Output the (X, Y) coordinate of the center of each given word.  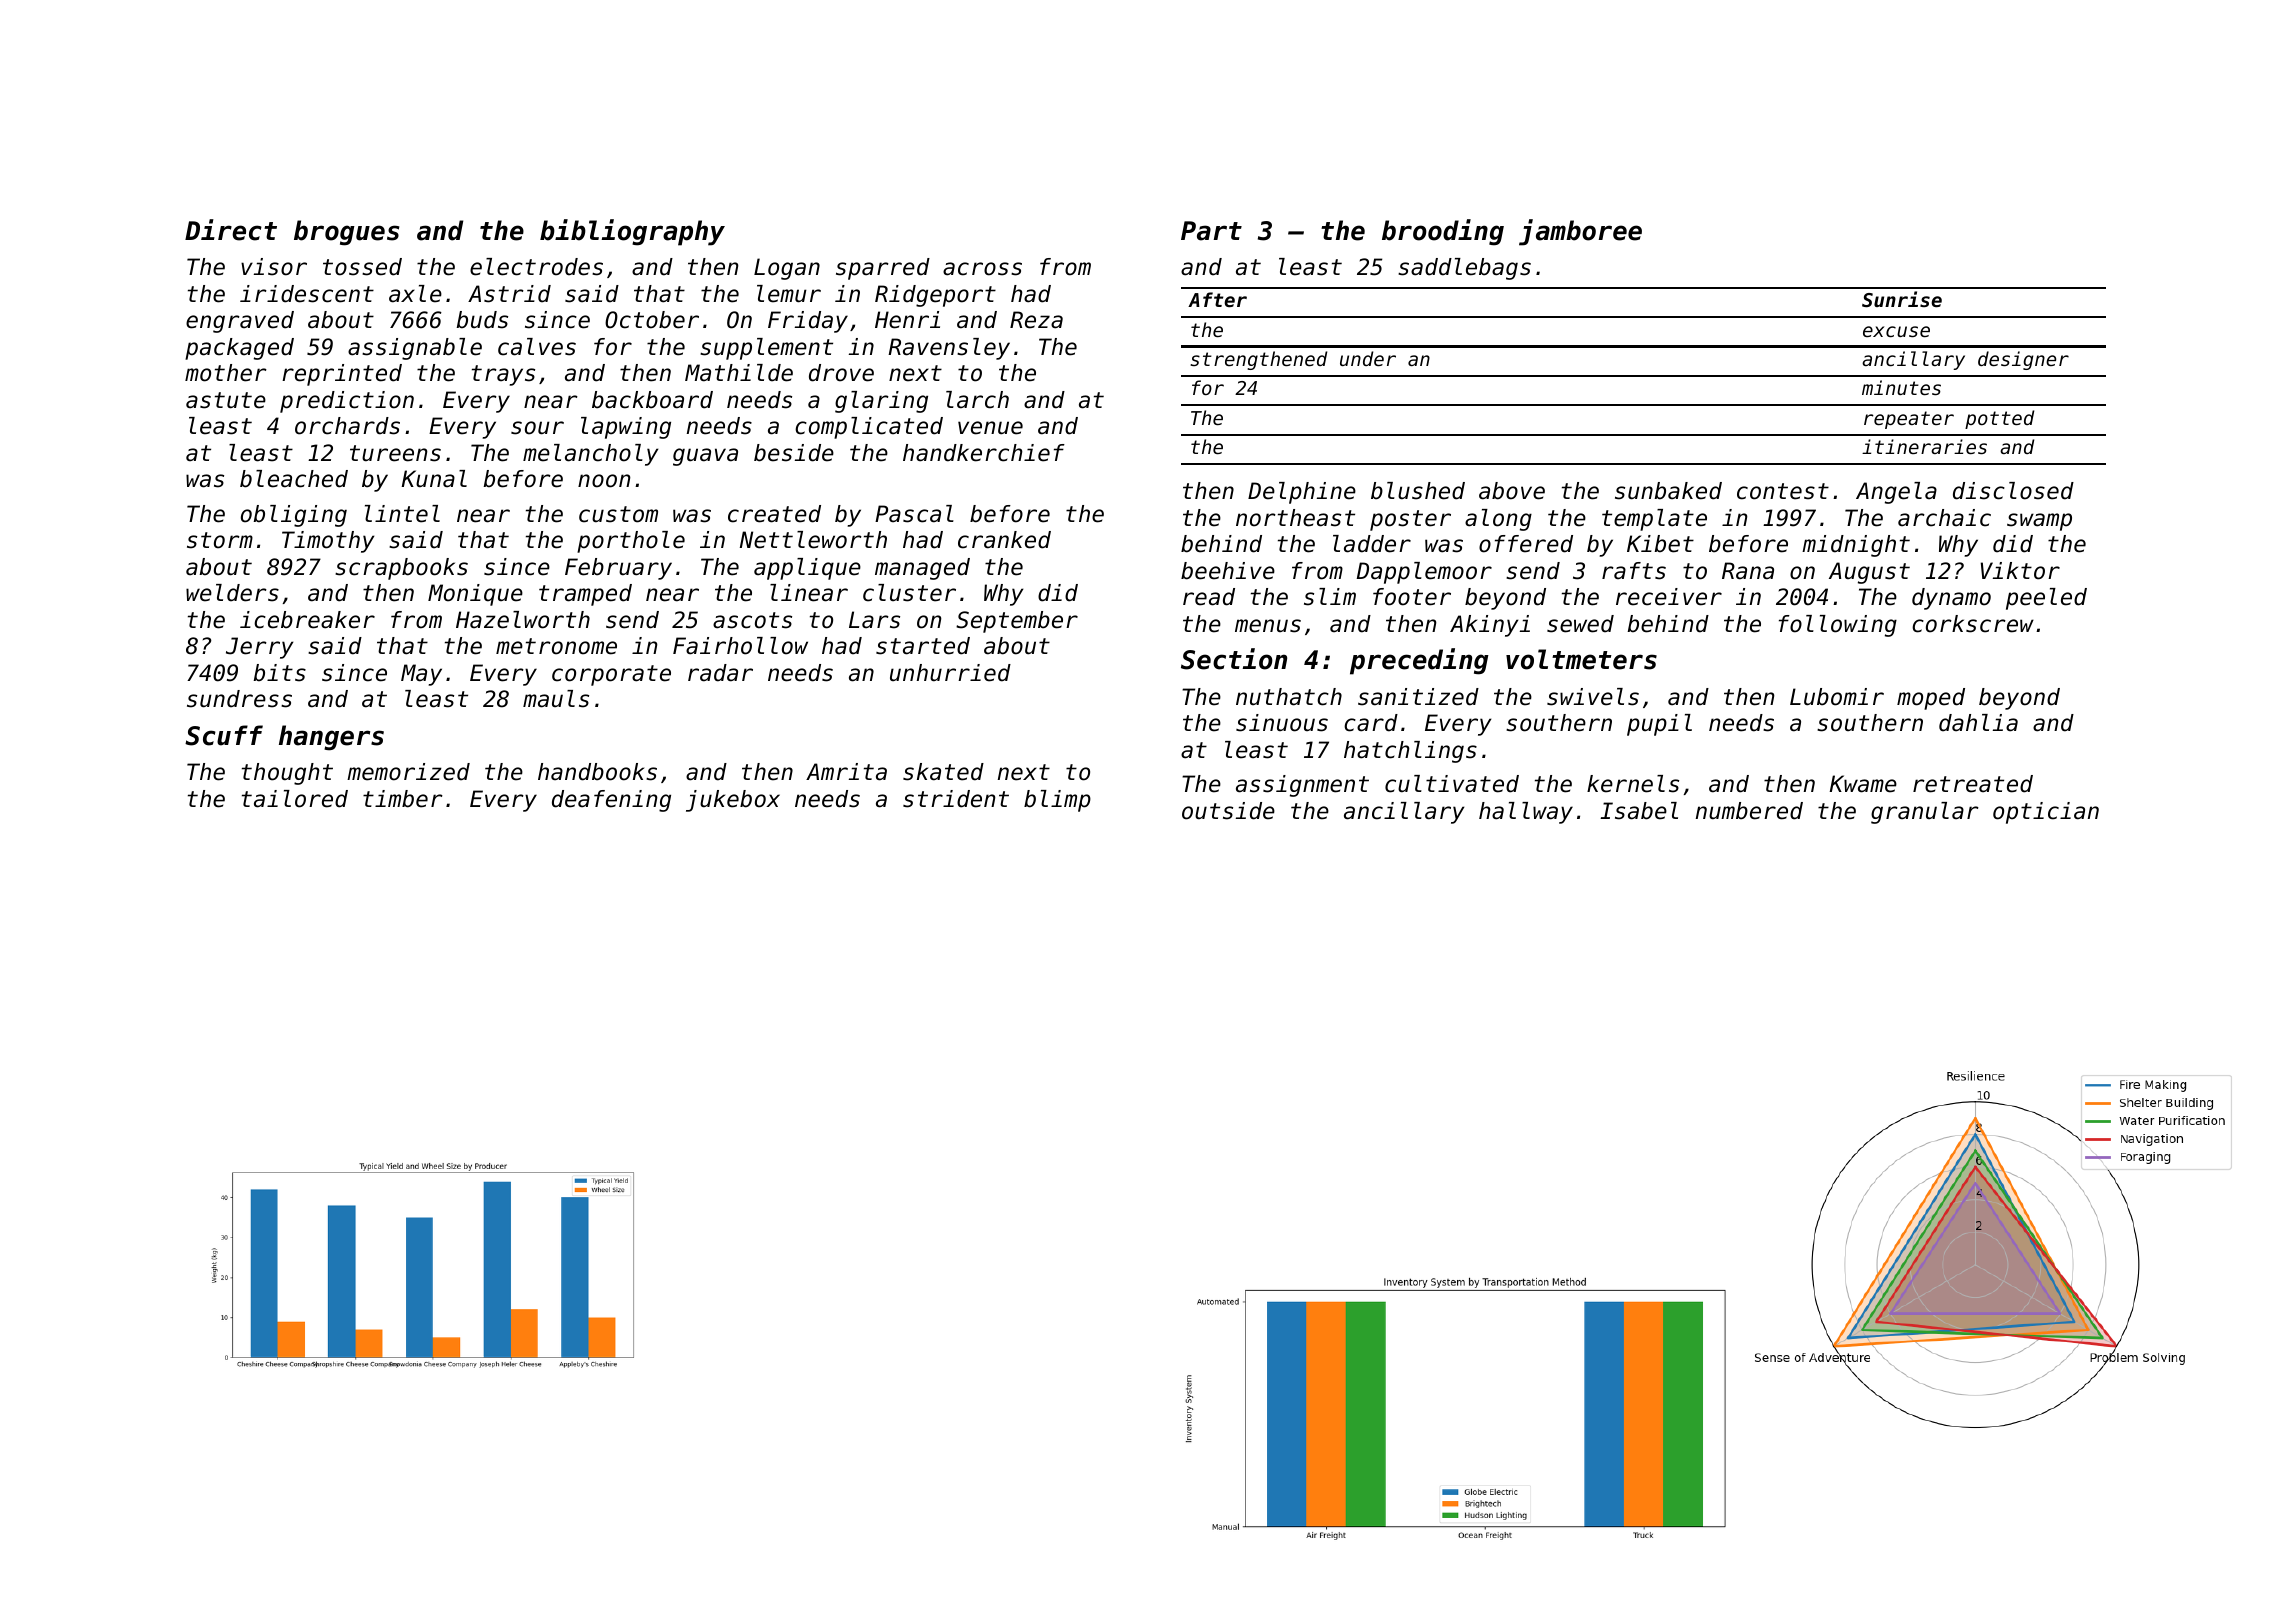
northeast (1295, 518)
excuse (1896, 331)
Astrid (509, 294)
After (1217, 299)
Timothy (328, 542)
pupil (1659, 725)
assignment (1302, 786)
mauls (556, 699)
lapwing (626, 428)
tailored (295, 799)
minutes (1901, 387)
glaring (881, 402)
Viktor (2020, 571)
